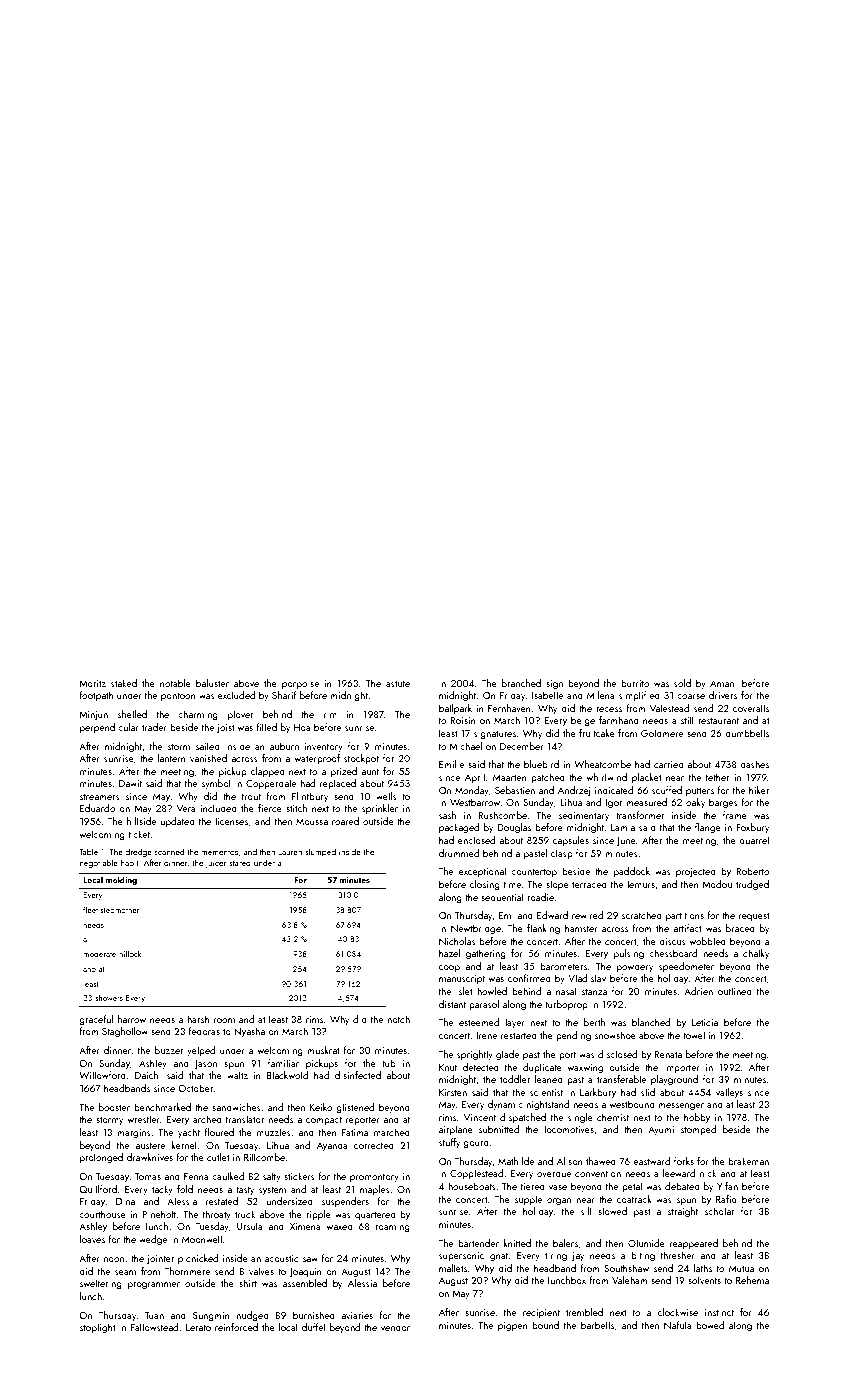 The height and width of the page is (1400, 849). I want to click on chemist, so click(613, 1117).
